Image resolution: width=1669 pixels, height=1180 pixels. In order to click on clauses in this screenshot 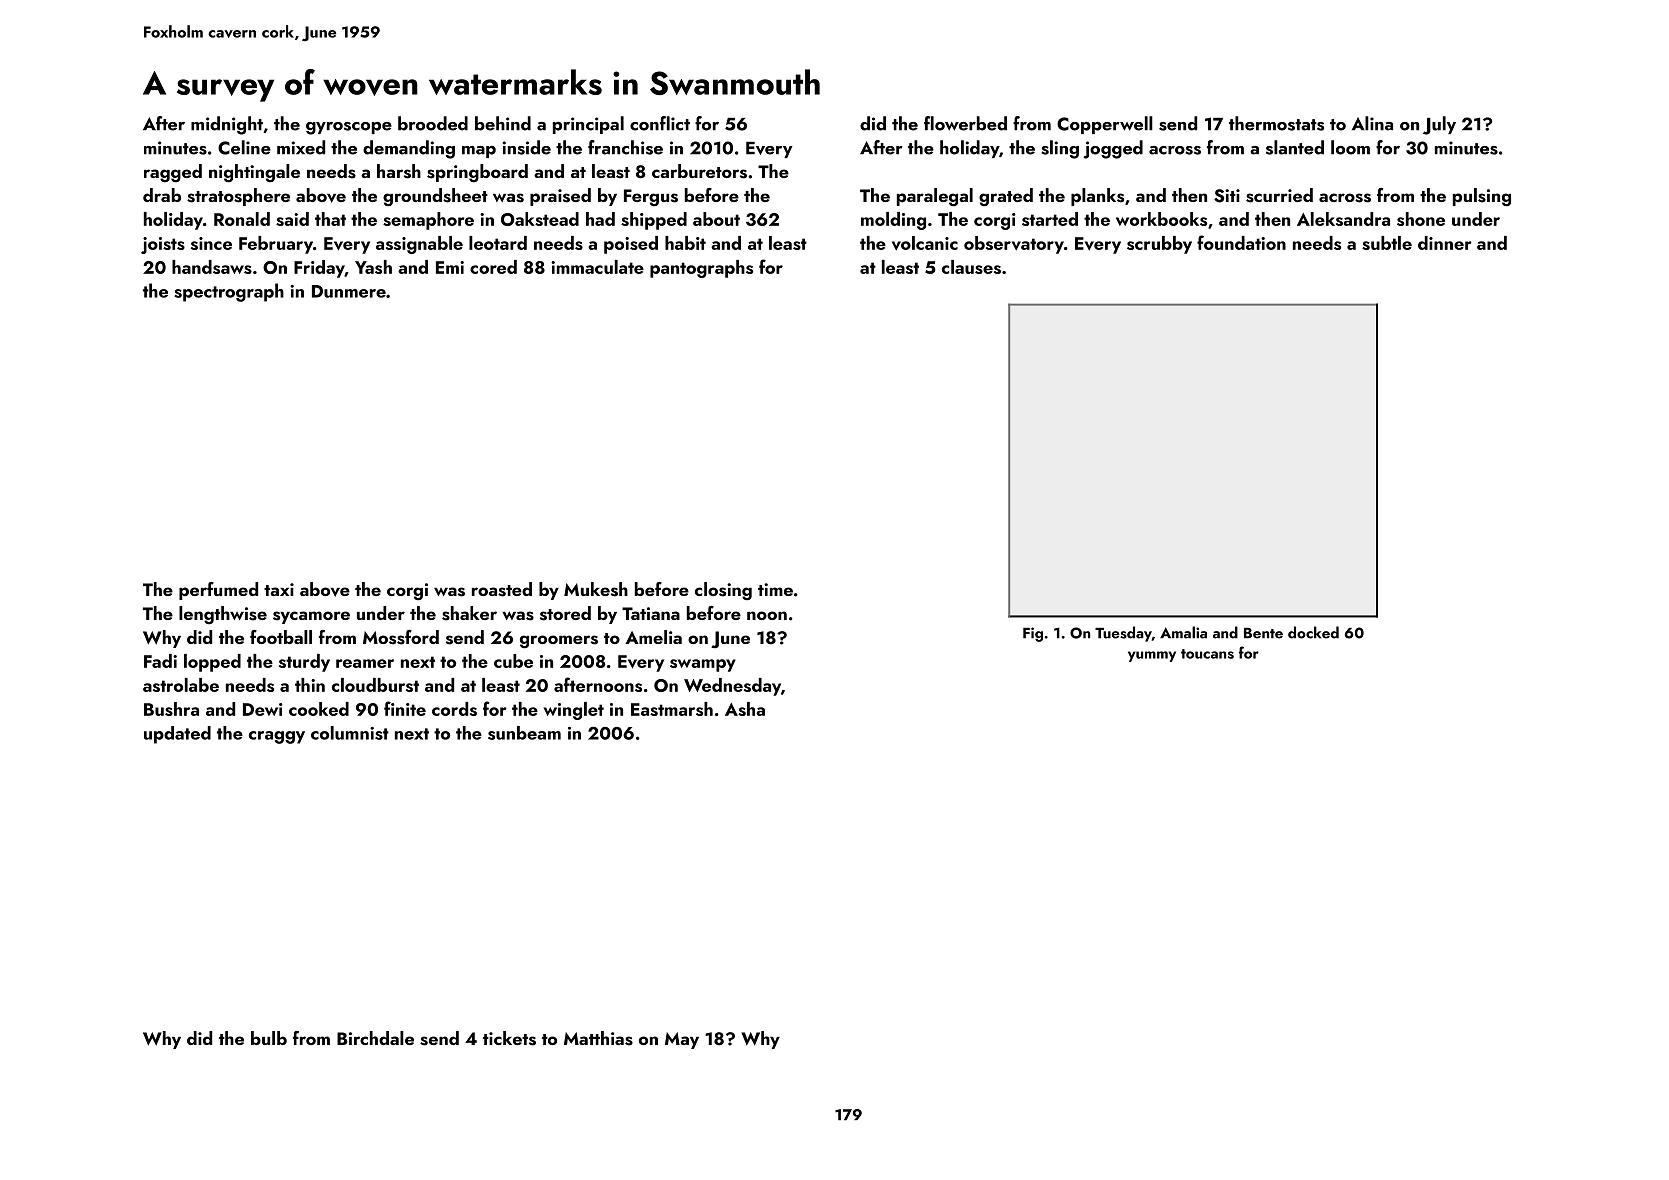, I will do `click(971, 267)`.
